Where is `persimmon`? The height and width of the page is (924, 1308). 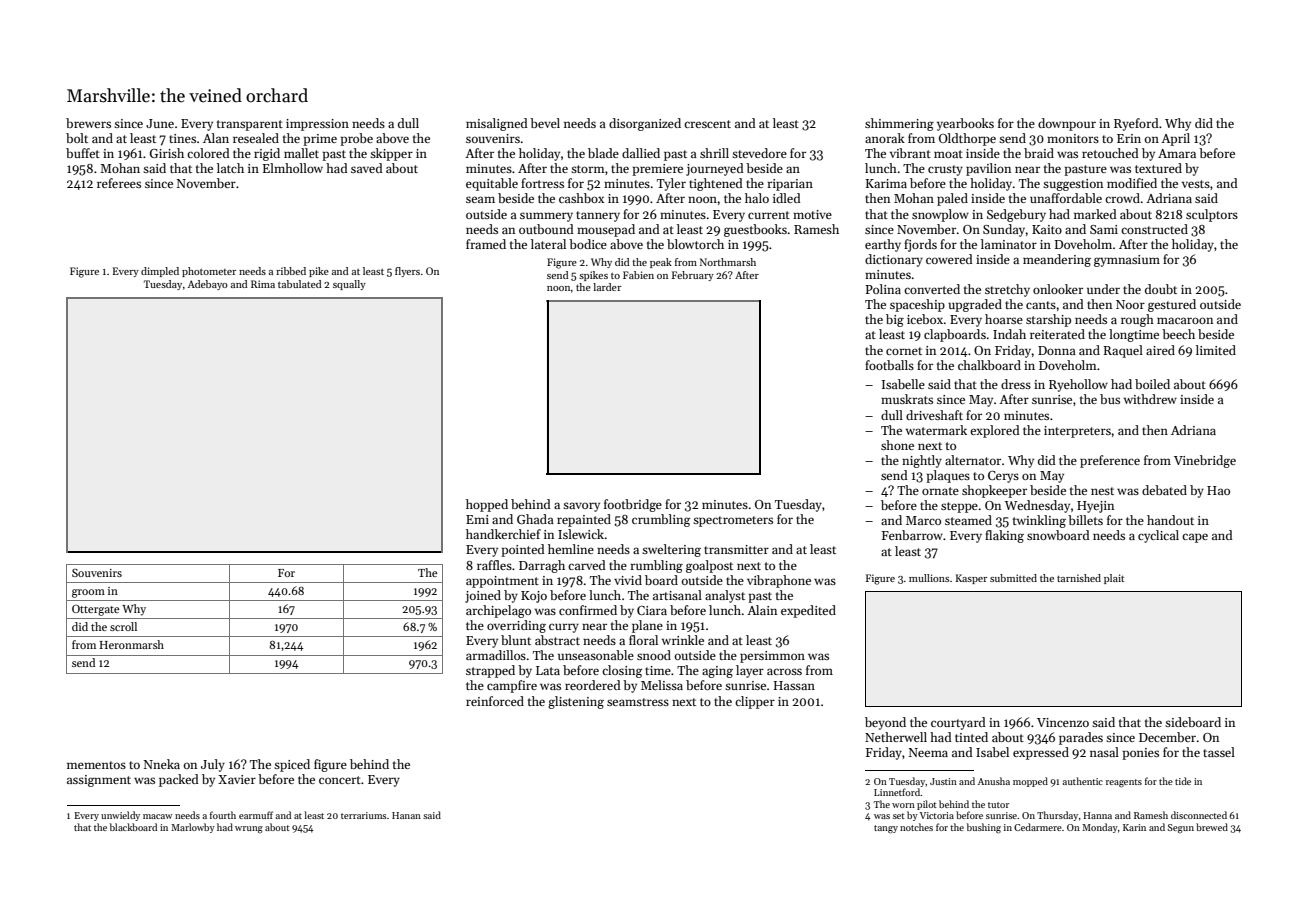
persimmon is located at coordinates (772, 657).
